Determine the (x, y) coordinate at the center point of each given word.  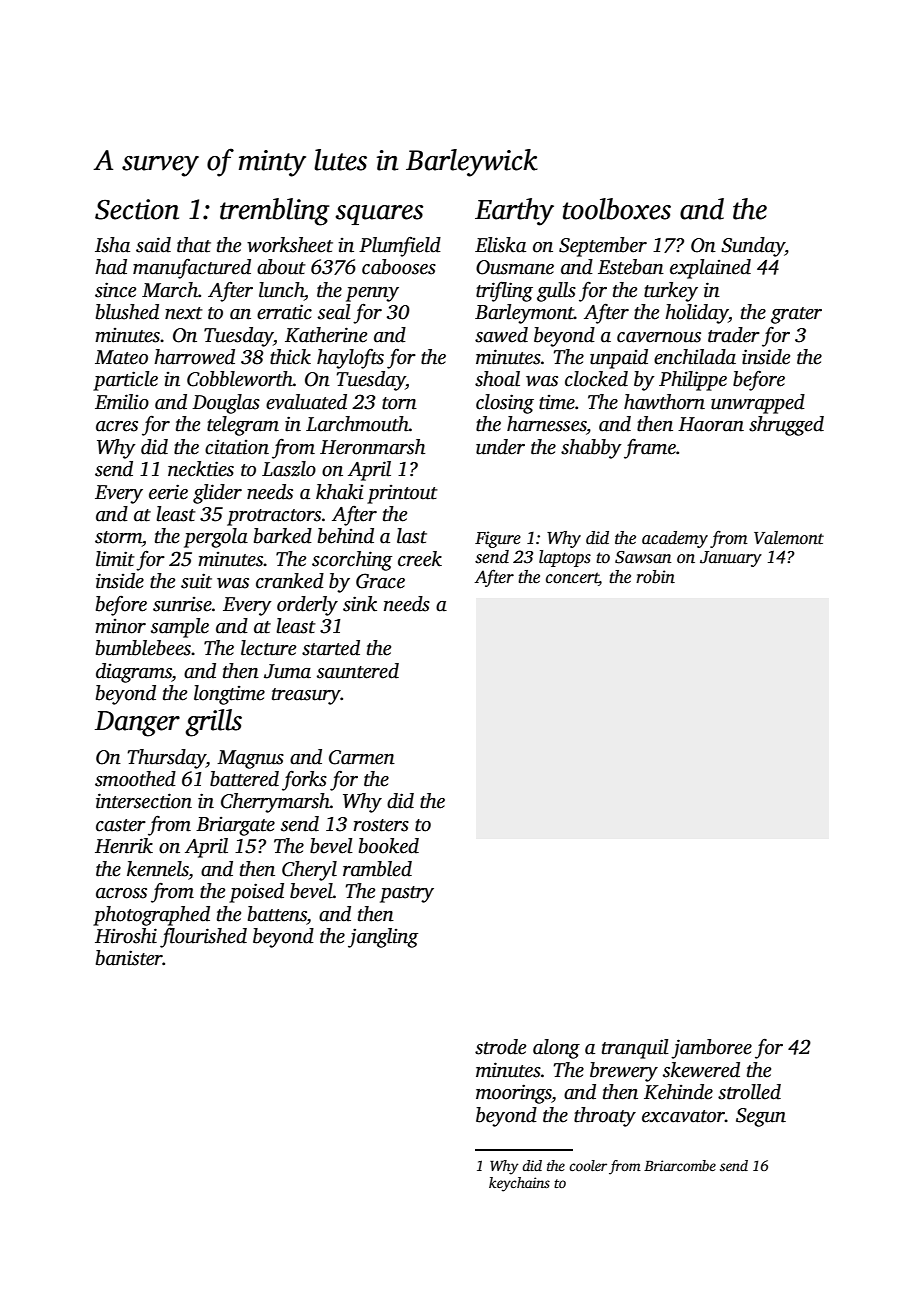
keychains (519, 1184)
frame (650, 448)
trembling (275, 212)
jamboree (711, 1049)
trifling (504, 291)
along (556, 1049)
